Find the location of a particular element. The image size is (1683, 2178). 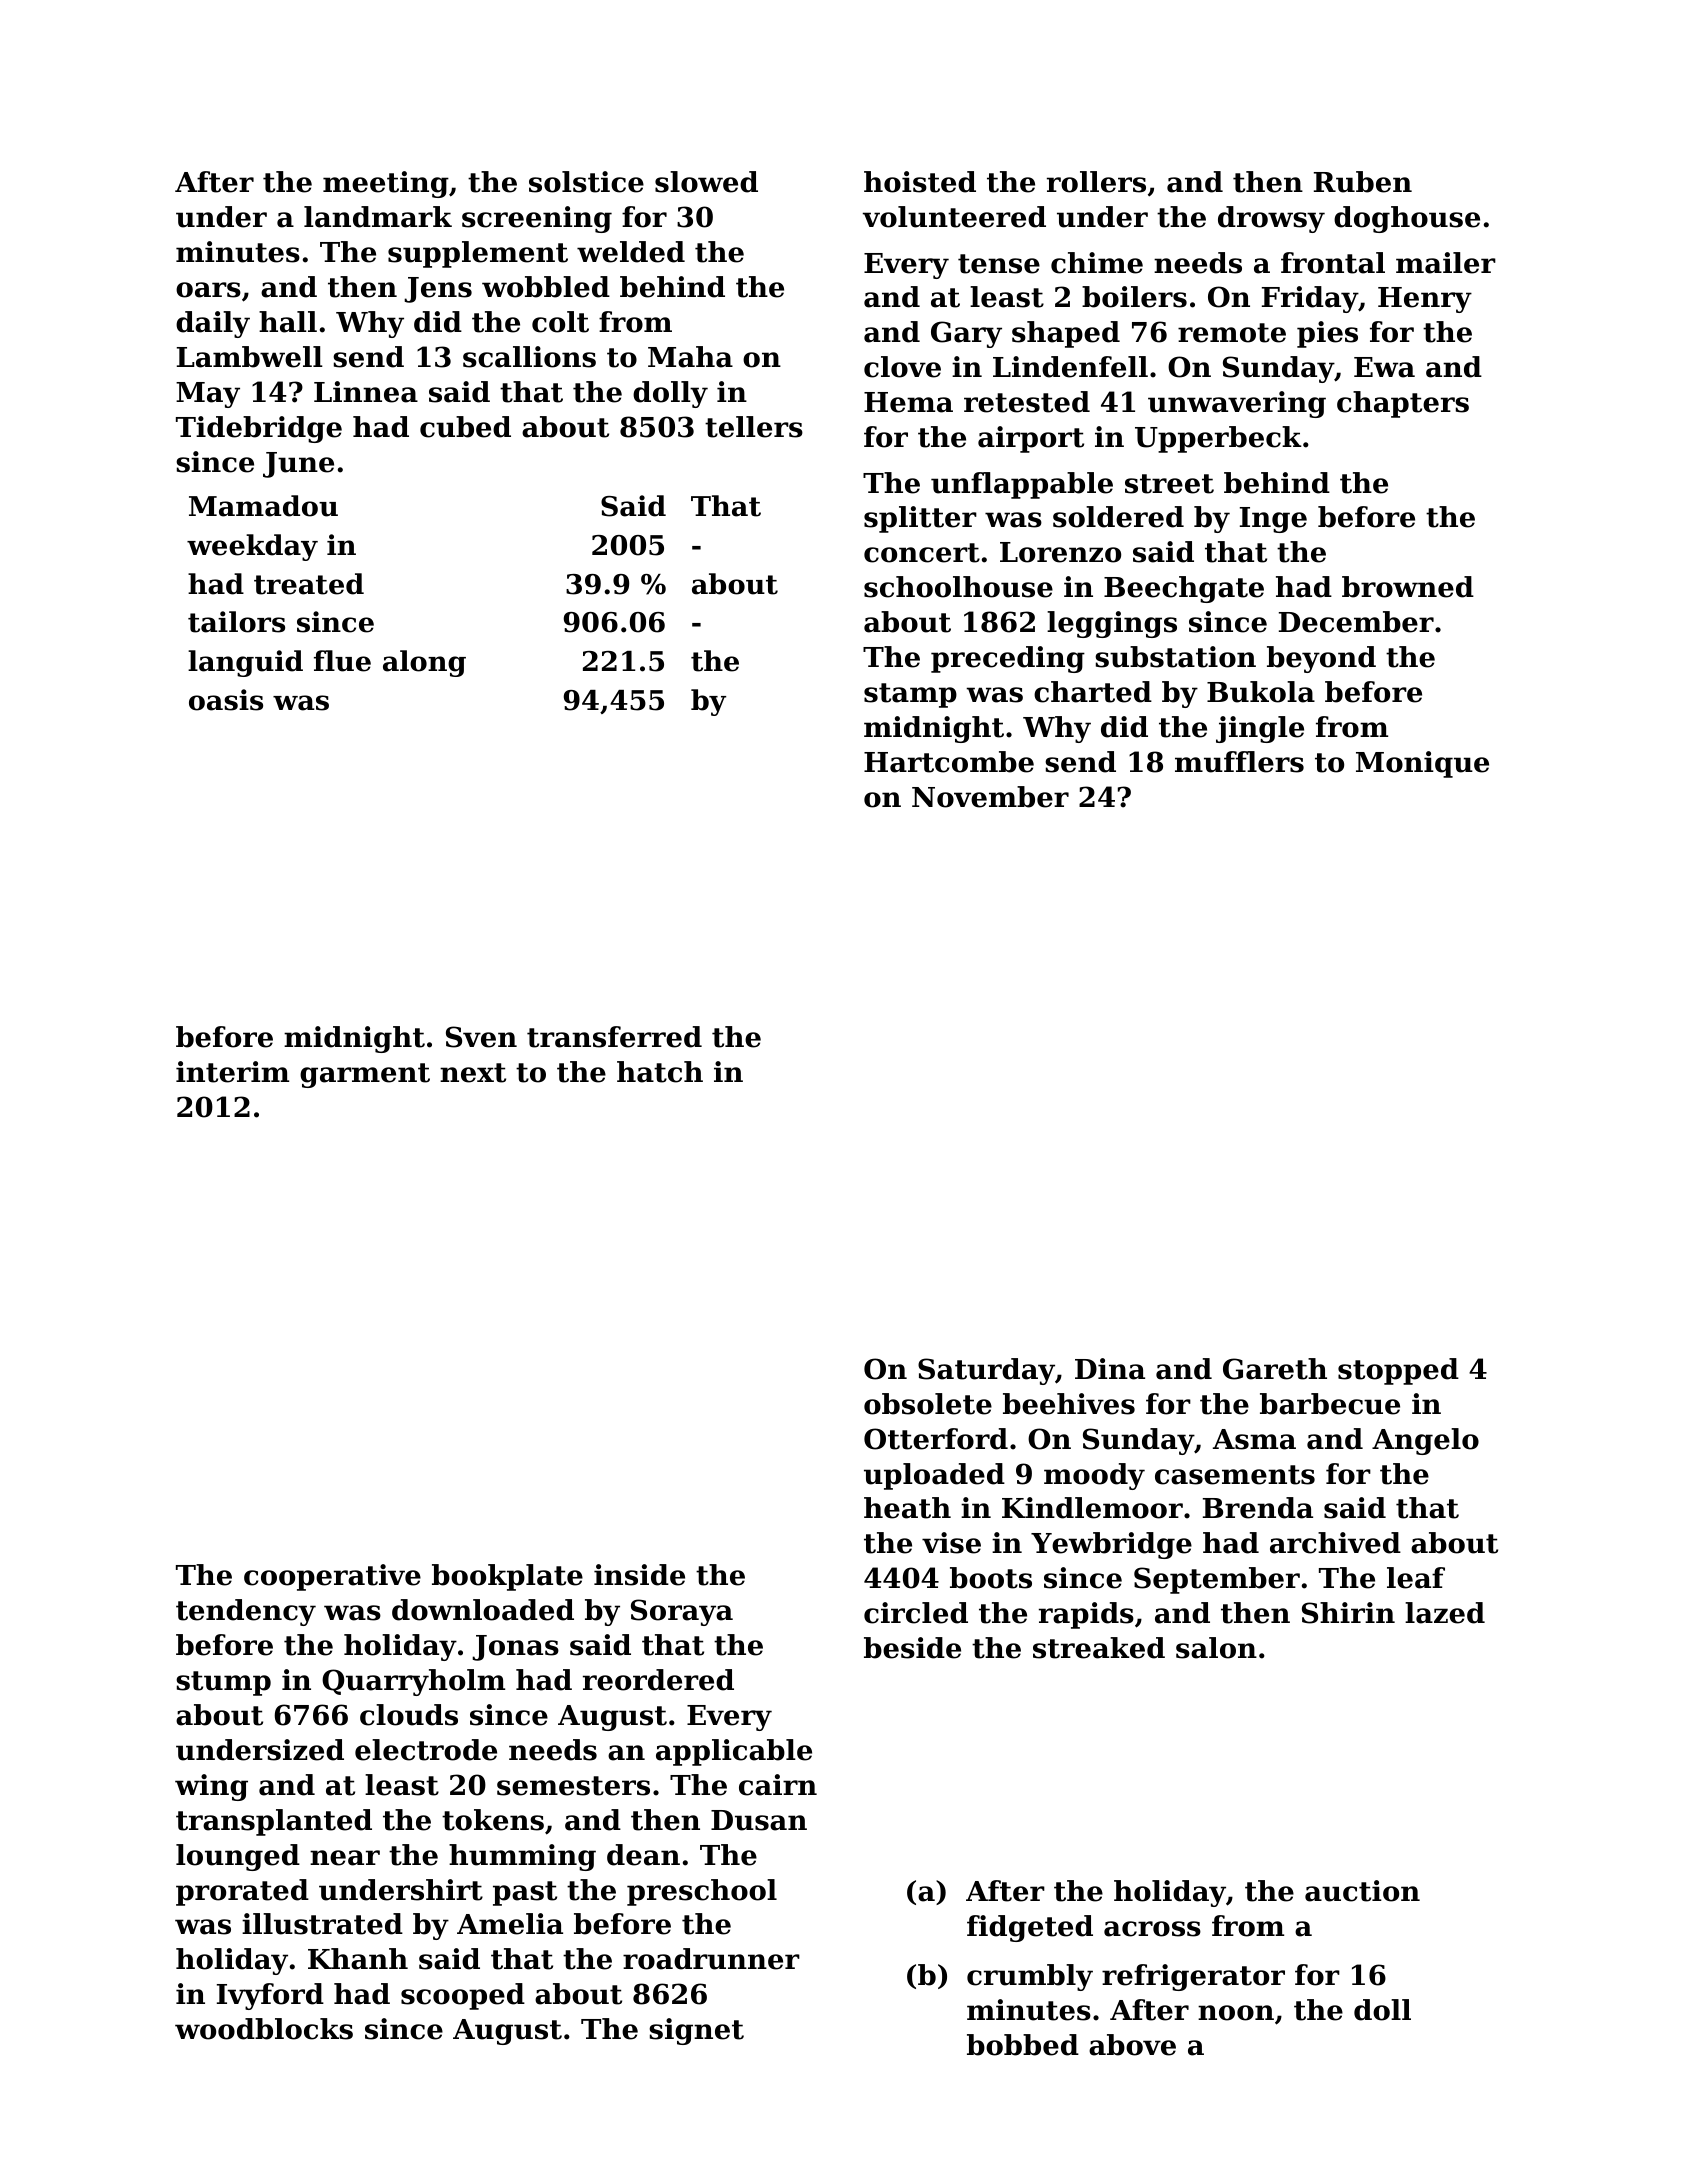

mufflers is located at coordinates (1239, 762).
